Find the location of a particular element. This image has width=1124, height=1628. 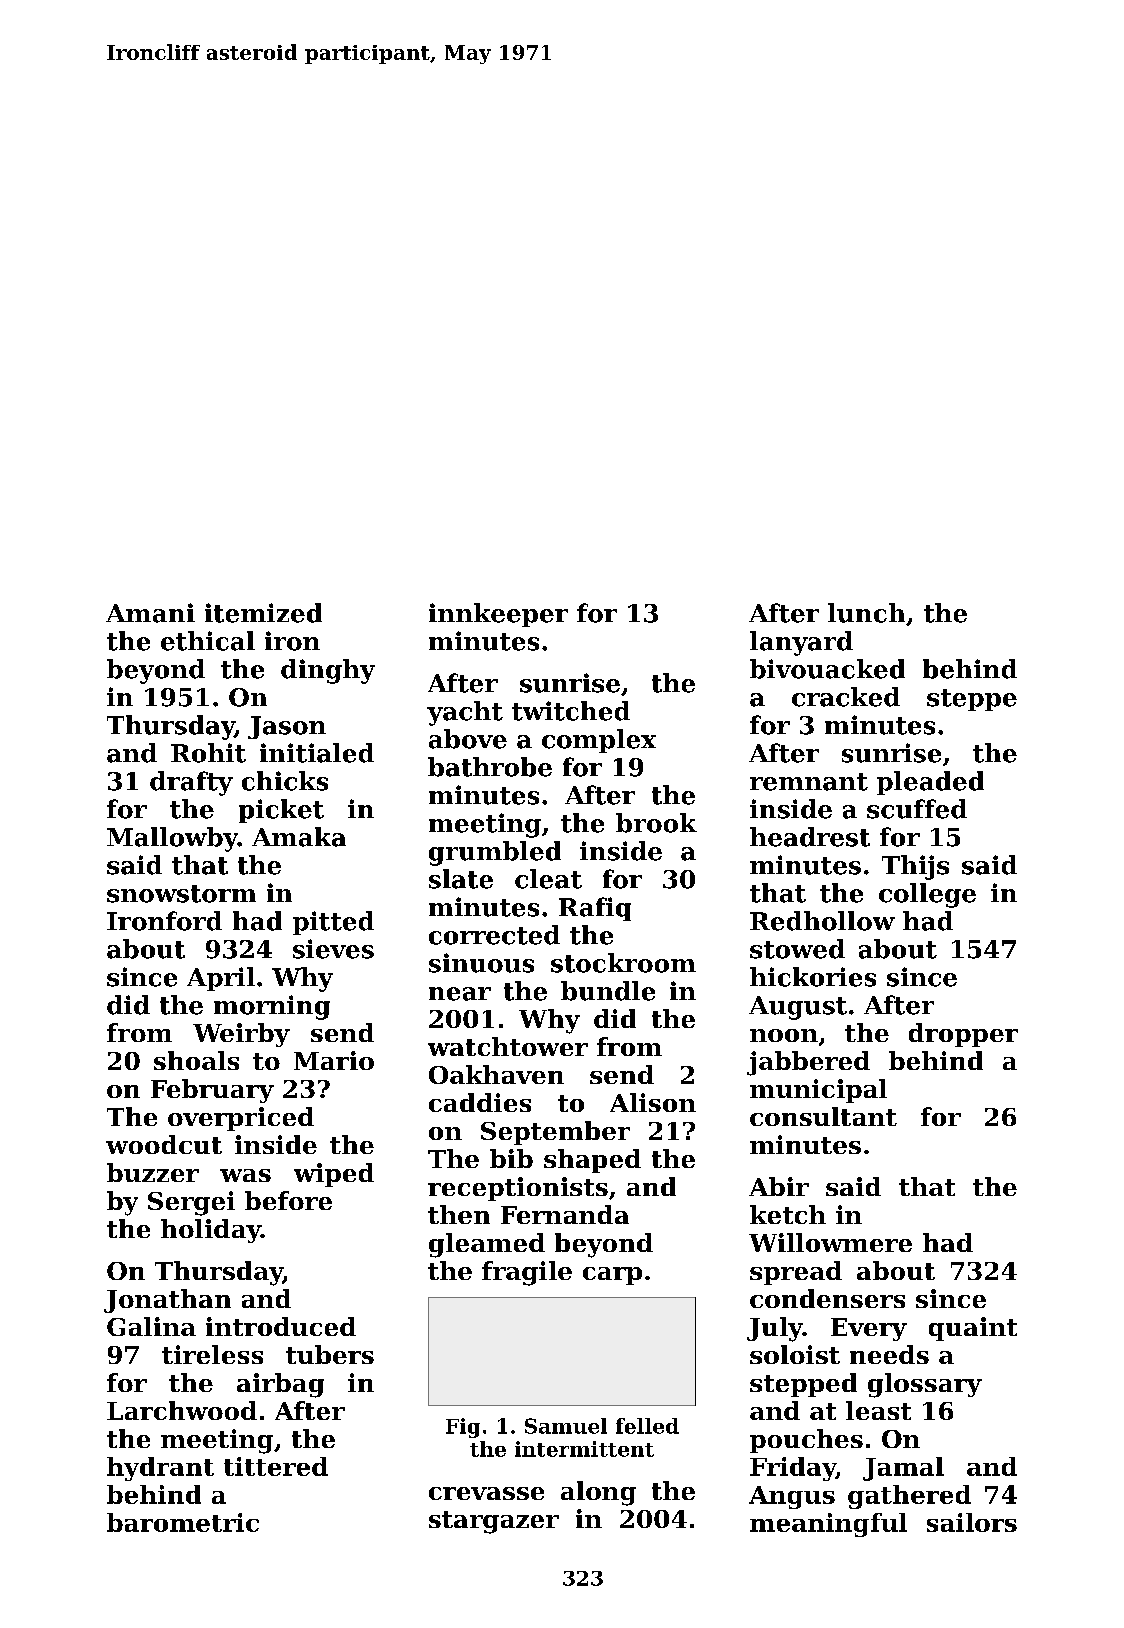

complex is located at coordinates (599, 741).
